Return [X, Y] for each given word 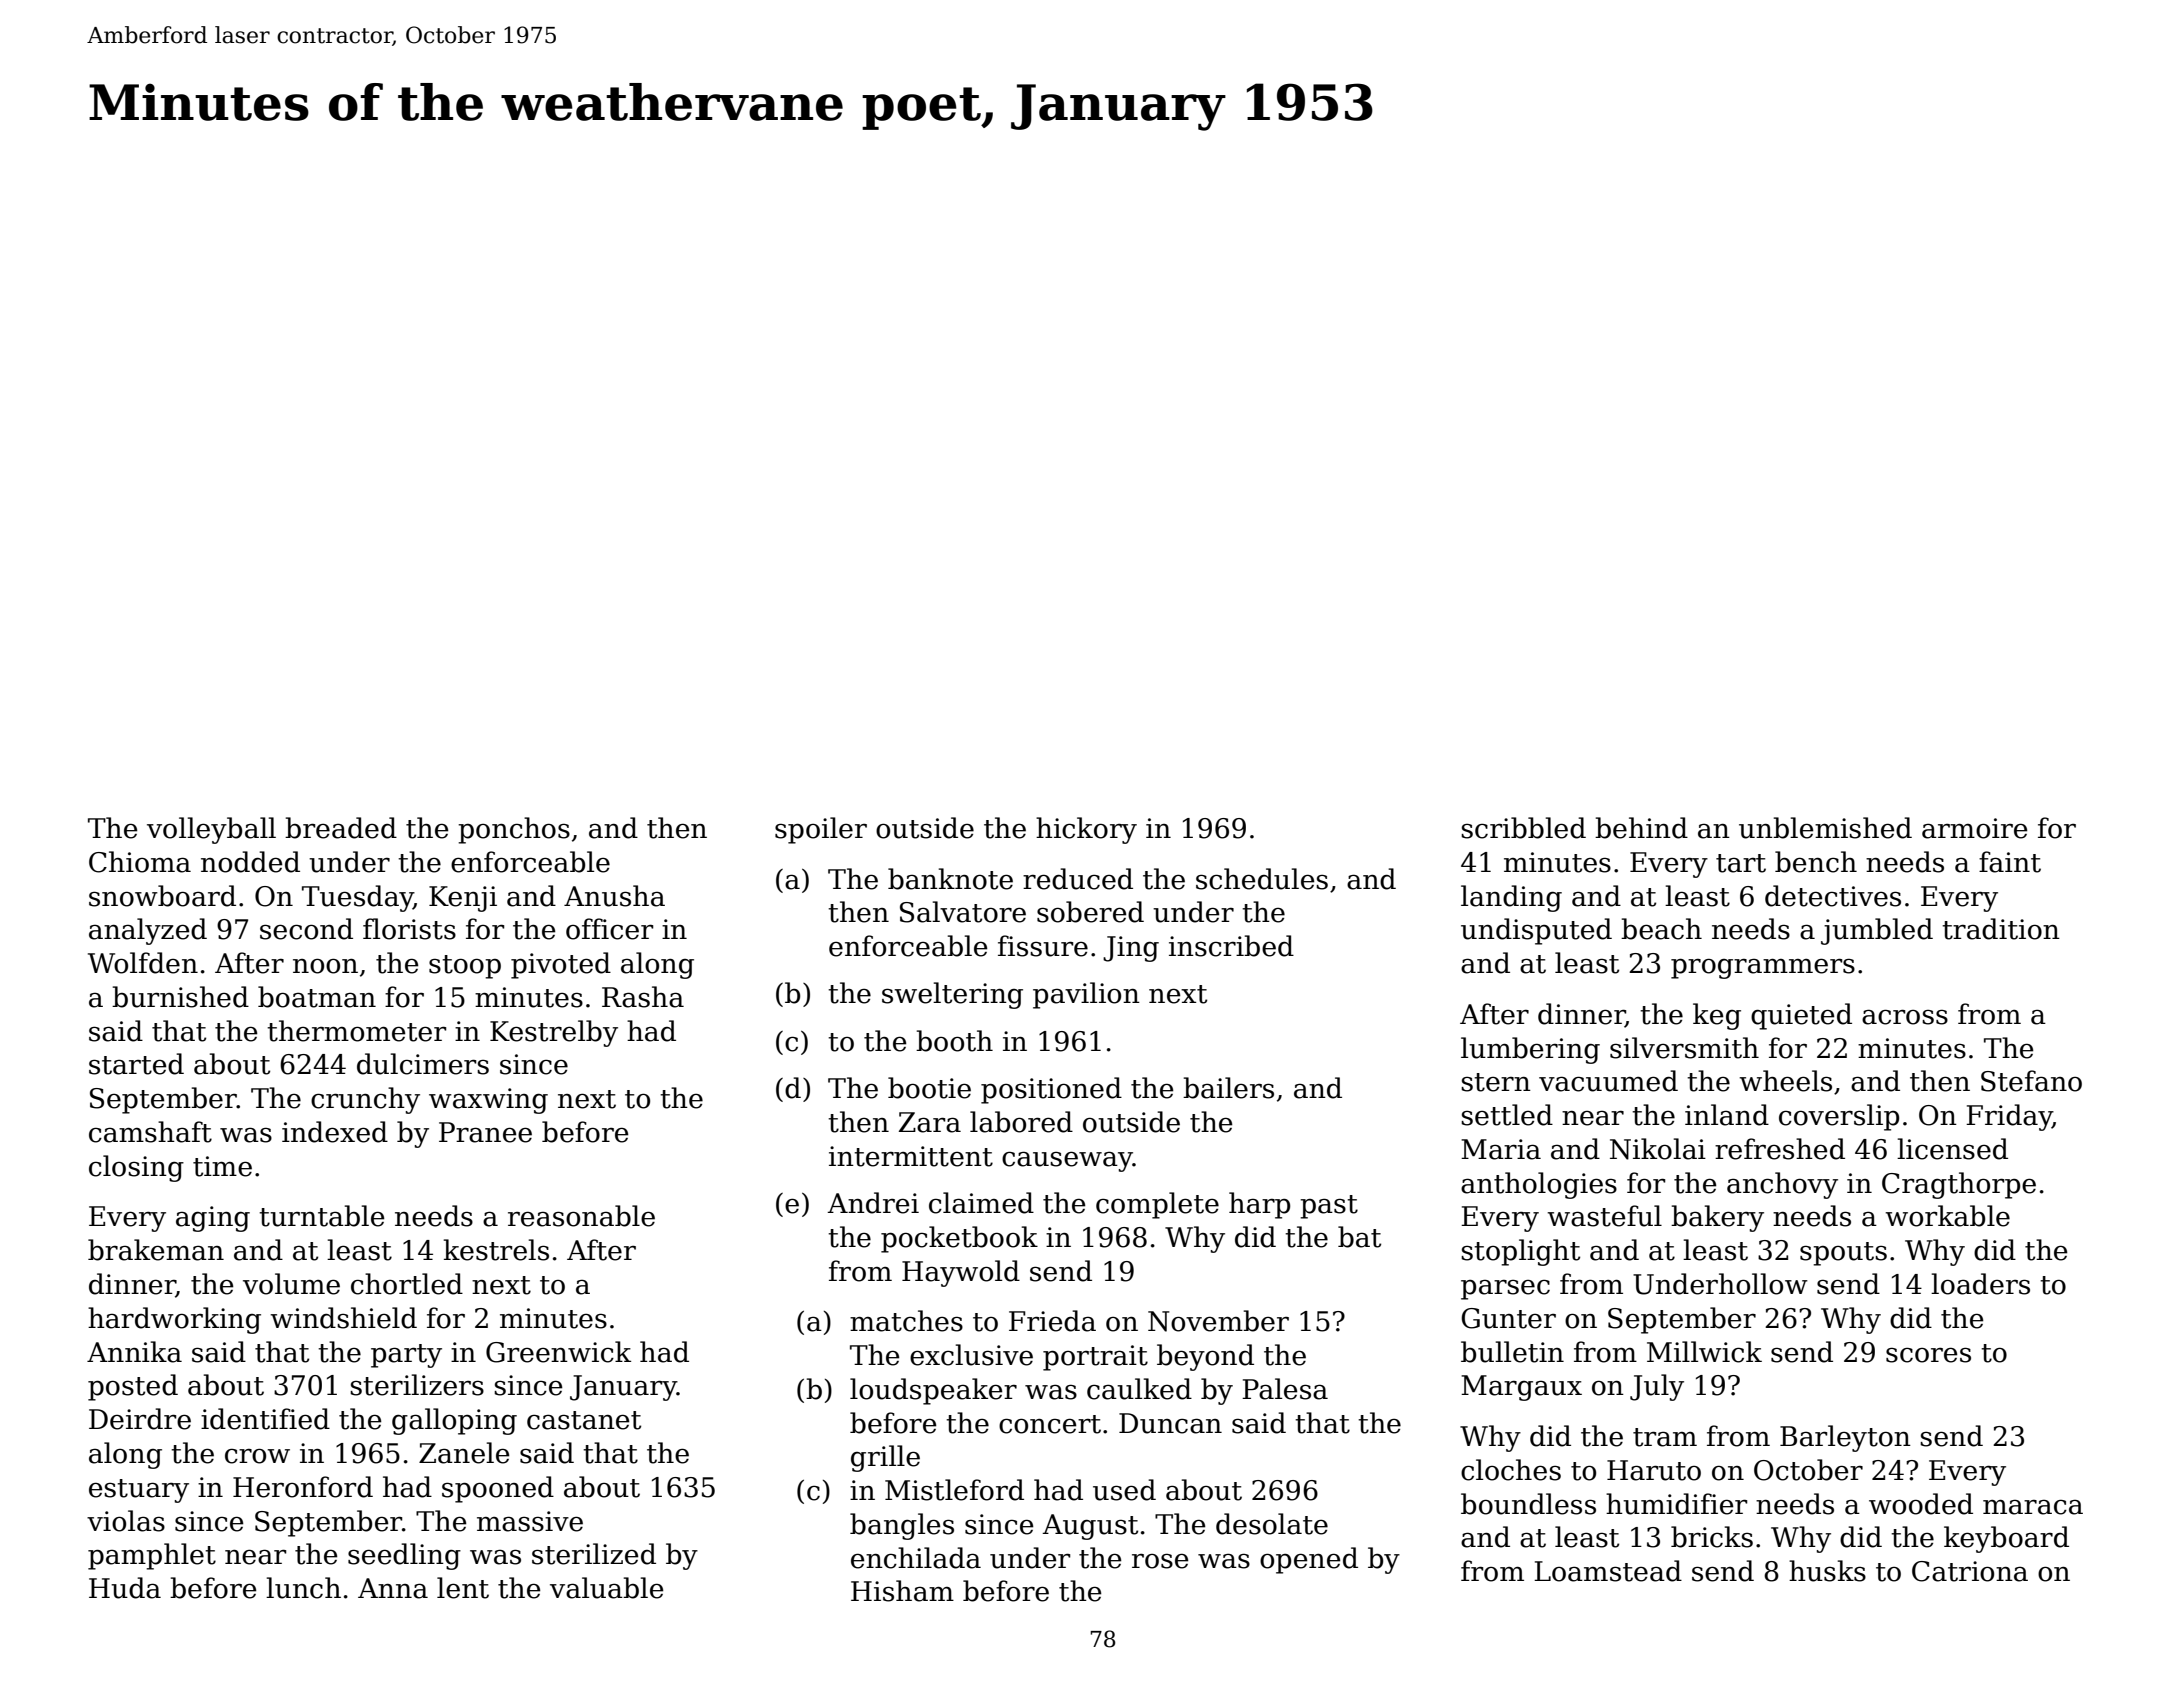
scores [1928, 1355]
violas [126, 1521]
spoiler [821, 830]
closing [136, 1168]
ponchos [514, 830]
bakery [1717, 1218]
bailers [1228, 1088]
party [406, 1356]
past [1329, 1207]
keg [1717, 1016]
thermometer [356, 1031]
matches [906, 1321]
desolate [1272, 1524]
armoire [1975, 828]
